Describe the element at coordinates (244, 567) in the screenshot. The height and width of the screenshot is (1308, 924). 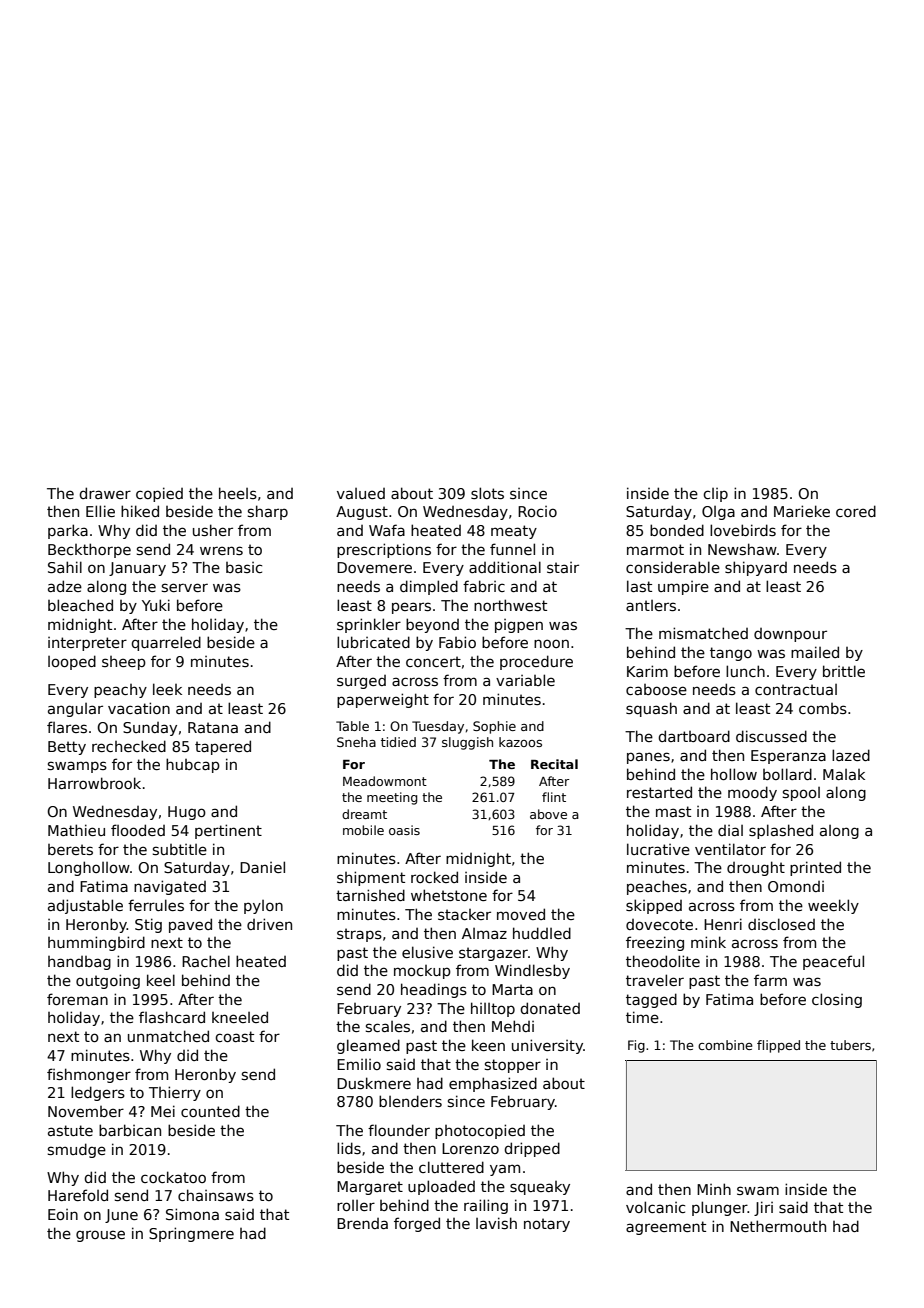
I see `basic` at that location.
